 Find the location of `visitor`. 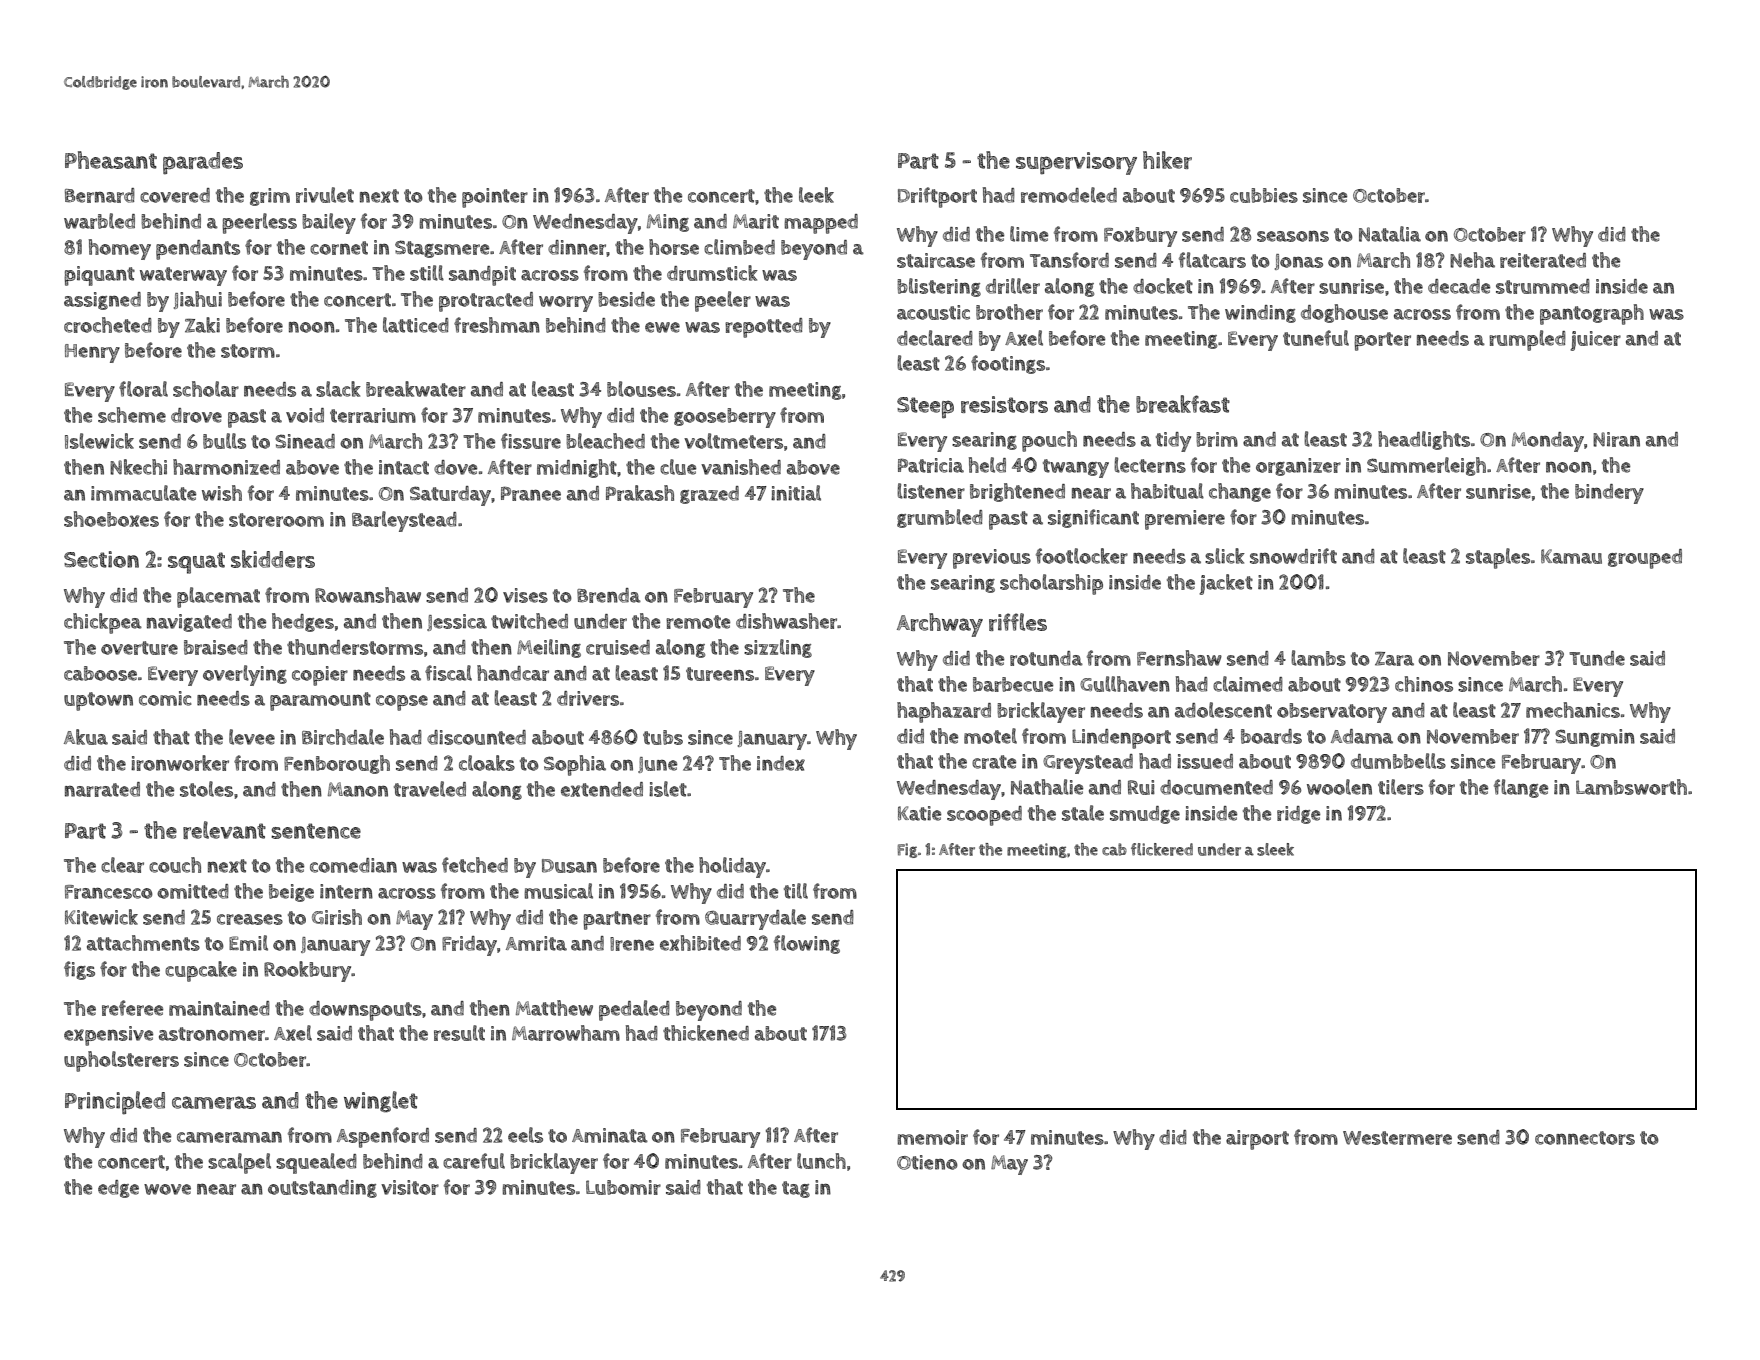

visitor is located at coordinates (410, 1187).
